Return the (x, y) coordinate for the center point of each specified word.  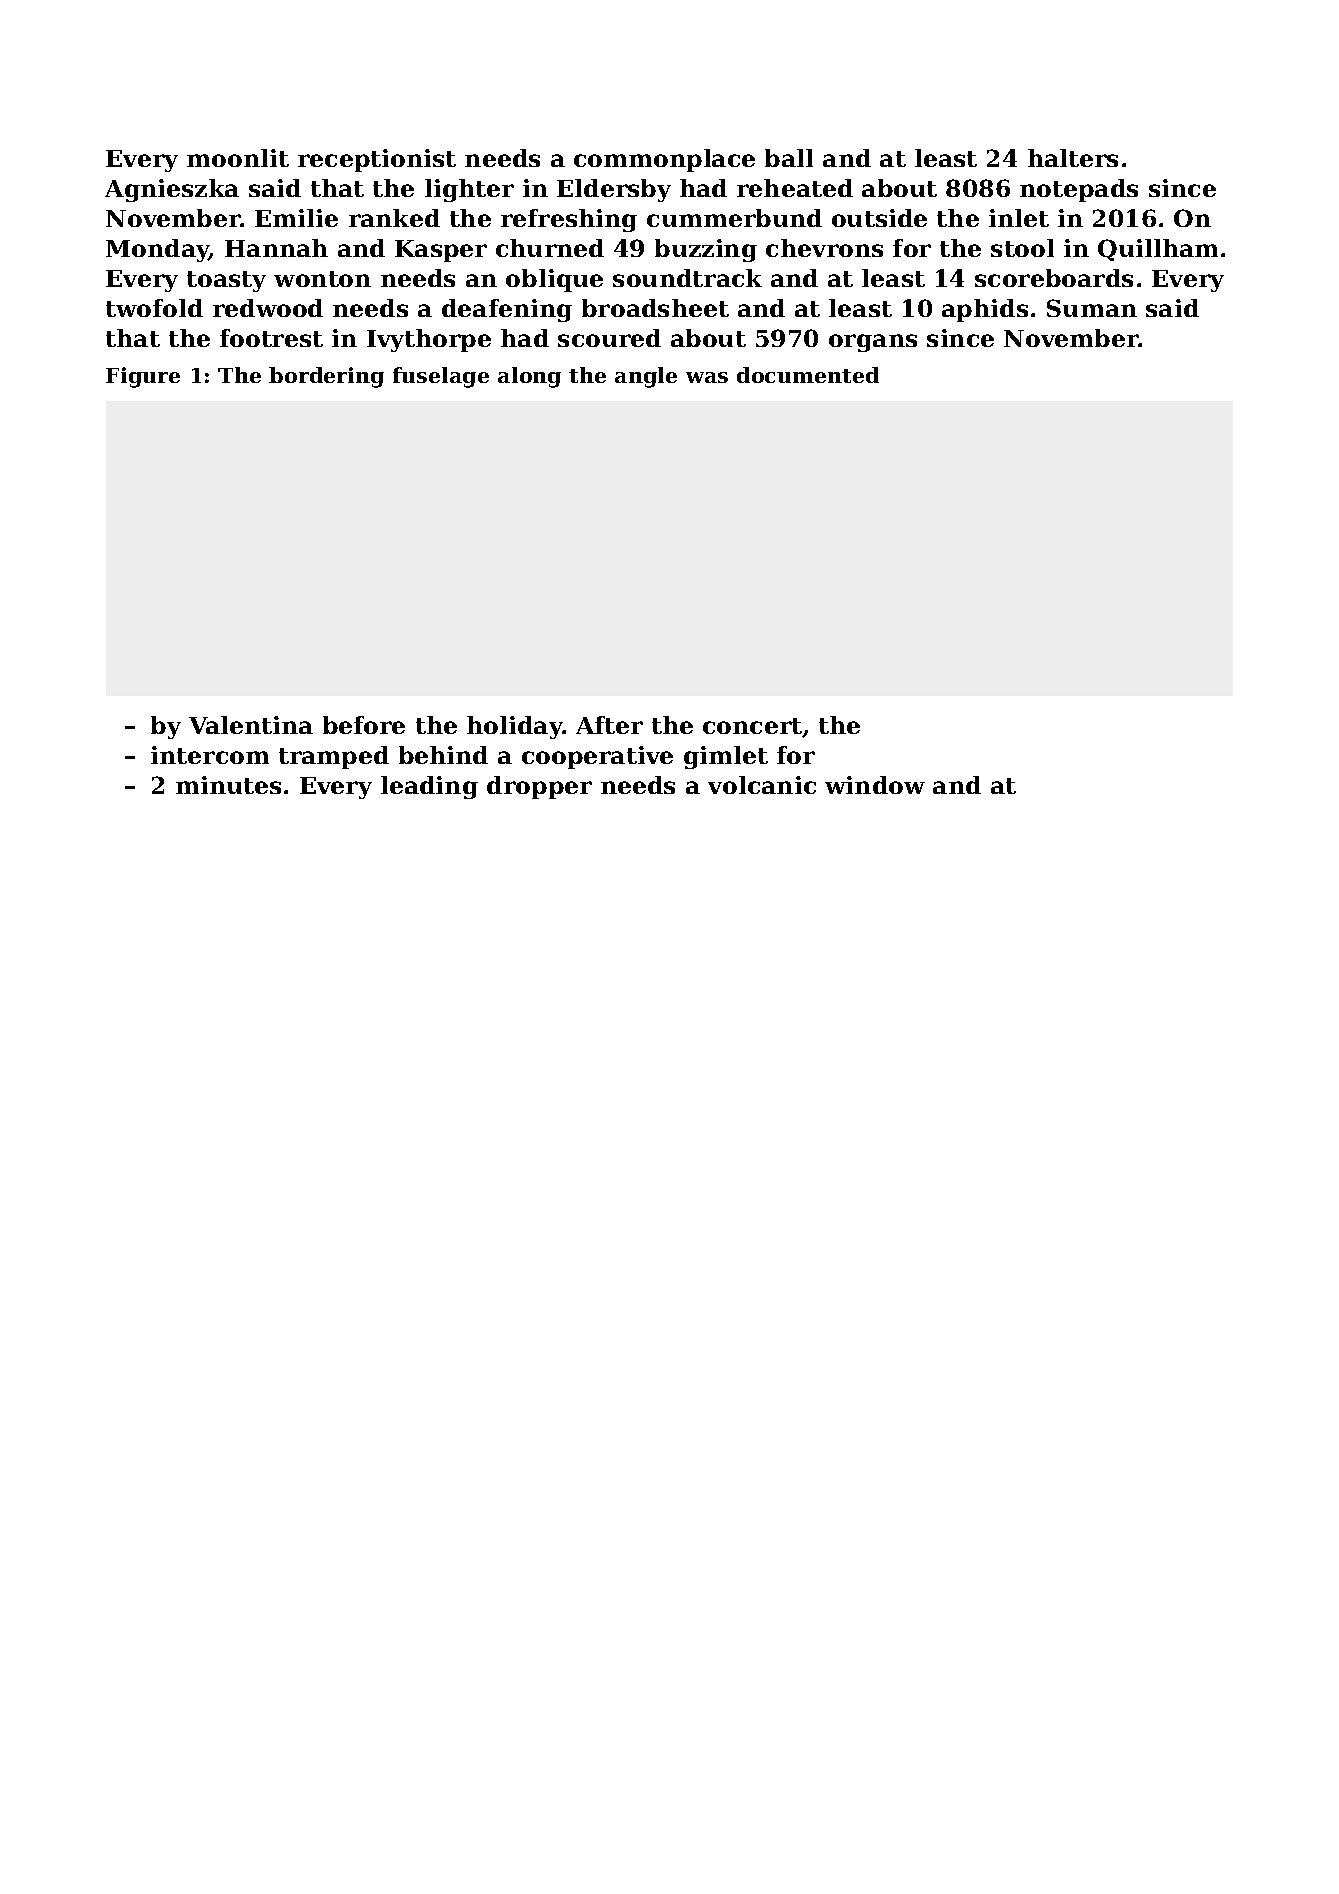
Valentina (251, 725)
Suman (1092, 308)
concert (753, 727)
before (364, 725)
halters (1073, 158)
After (609, 725)
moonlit (238, 158)
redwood (268, 308)
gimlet (726, 757)
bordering (326, 377)
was (707, 377)
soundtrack (687, 278)
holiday (515, 727)
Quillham (1158, 250)
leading (429, 787)
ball (789, 158)
